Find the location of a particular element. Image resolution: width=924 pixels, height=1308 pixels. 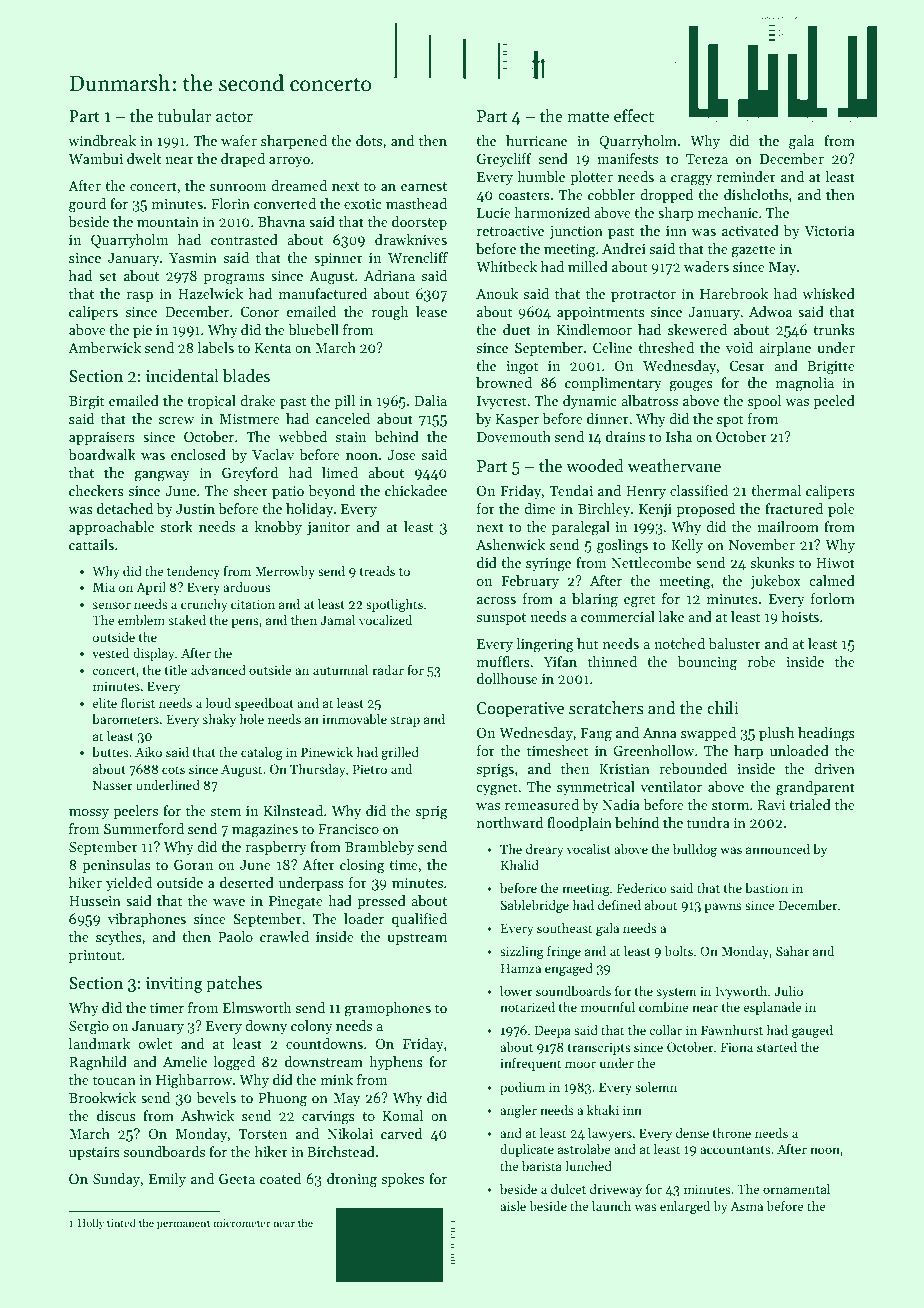

effect is located at coordinates (634, 116).
